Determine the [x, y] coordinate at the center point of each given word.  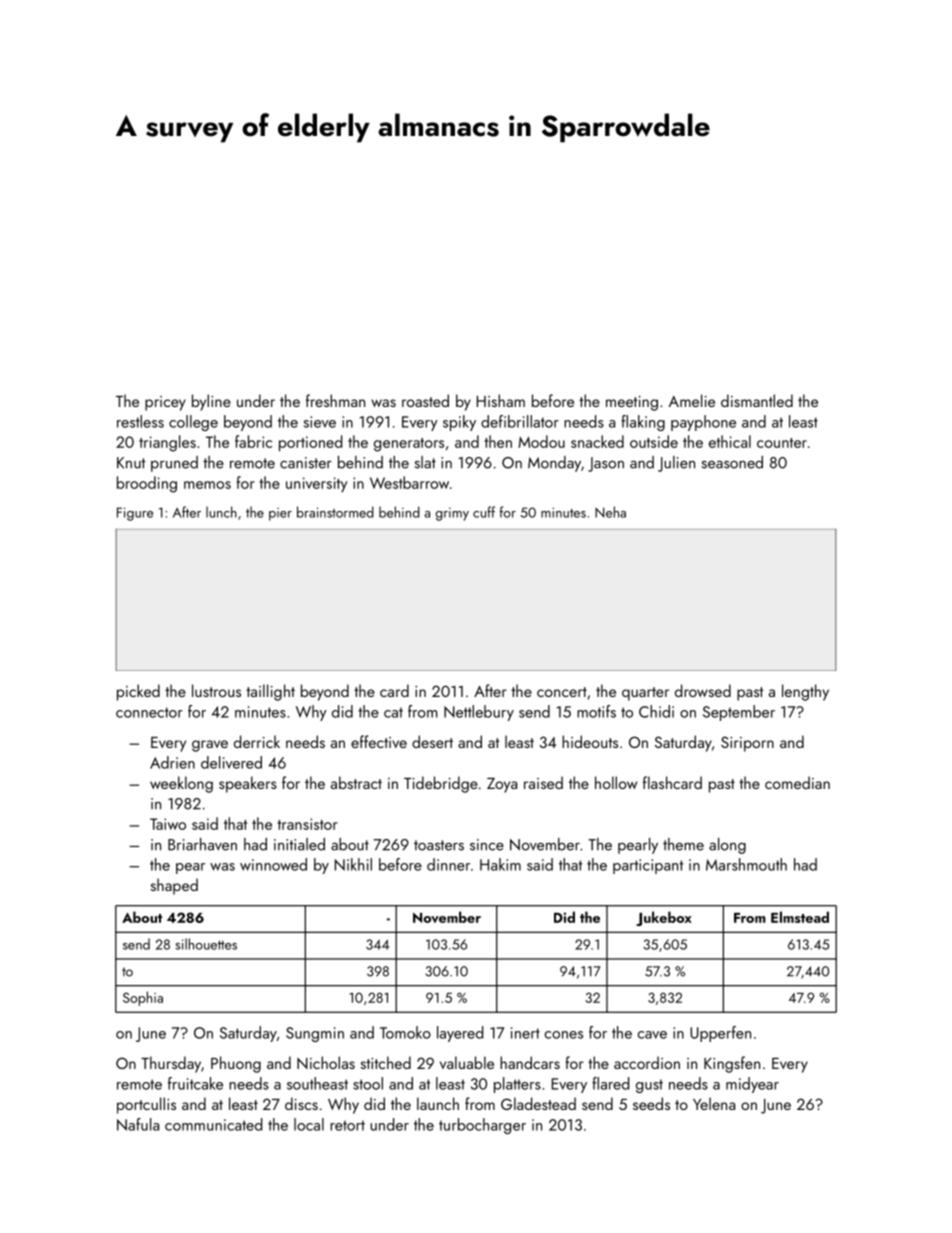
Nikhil [353, 864]
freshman [335, 400]
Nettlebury [479, 713]
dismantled [757, 400]
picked [138, 692]
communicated [213, 1124]
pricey [165, 403]
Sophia [143, 998]
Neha [610, 512]
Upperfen [720, 1034]
